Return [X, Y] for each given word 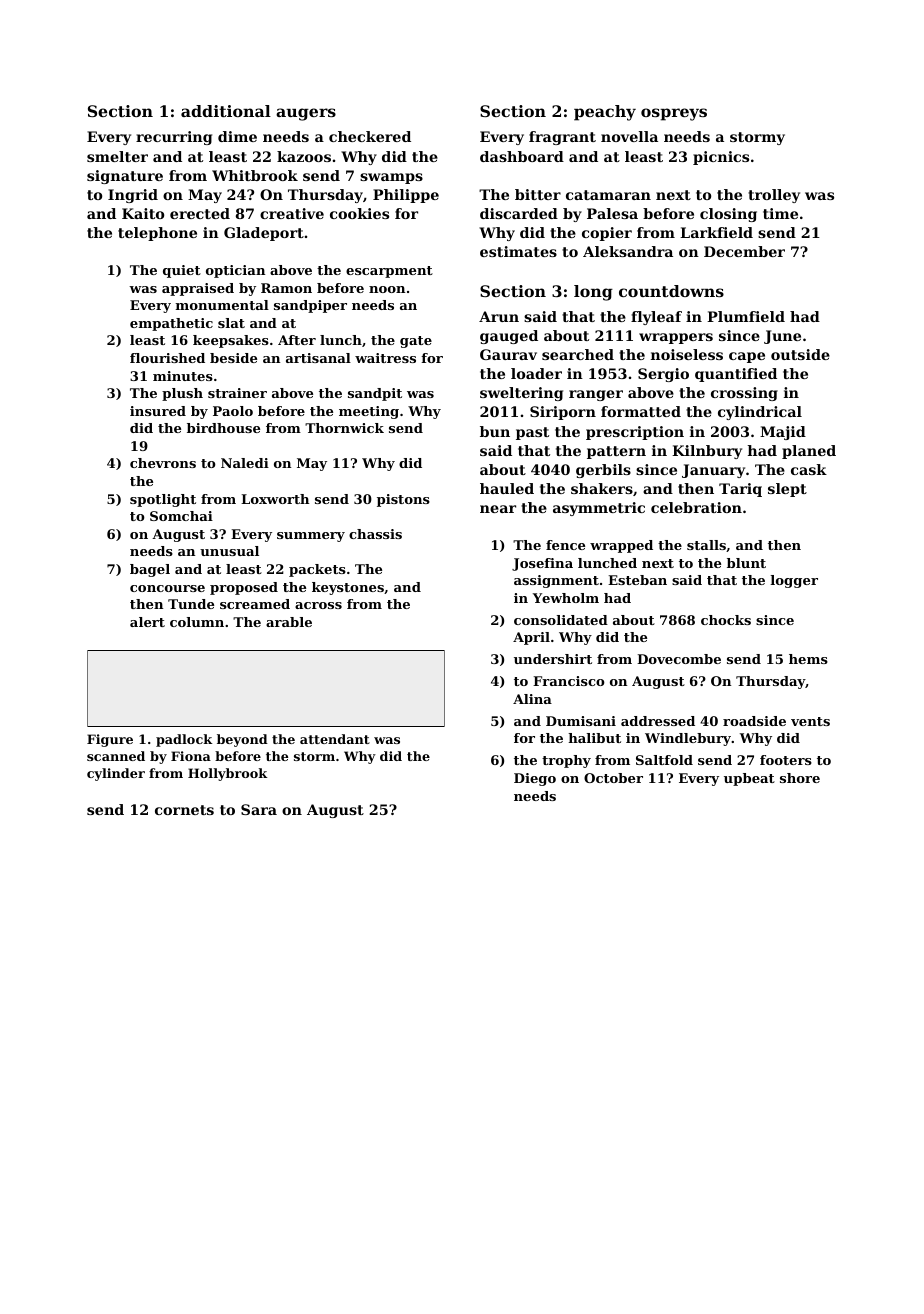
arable [289, 622]
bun [495, 431]
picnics [721, 158]
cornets [184, 810]
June [782, 337]
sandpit [375, 394]
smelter [117, 156]
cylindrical [760, 413]
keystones [348, 588]
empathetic [171, 324]
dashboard [522, 156]
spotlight [163, 500]
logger [794, 581]
